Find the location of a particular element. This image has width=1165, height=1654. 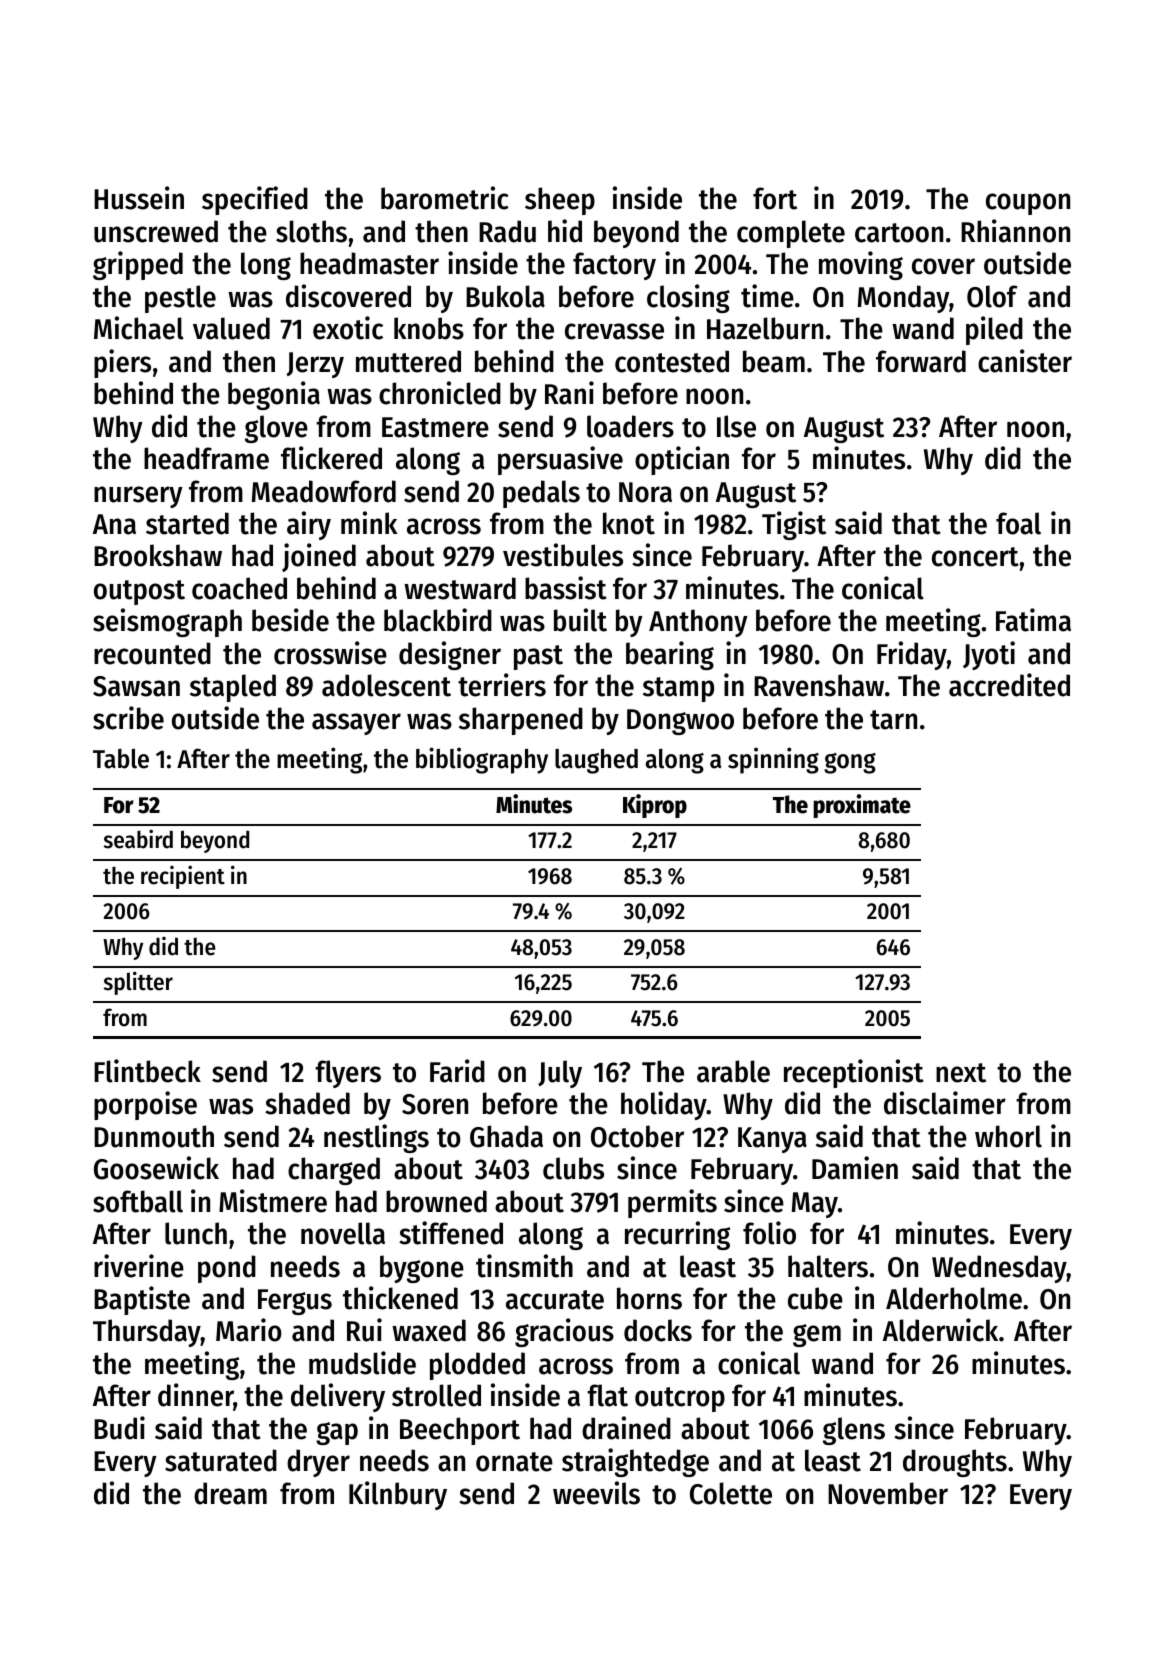

Kilnbury is located at coordinates (398, 1495).
